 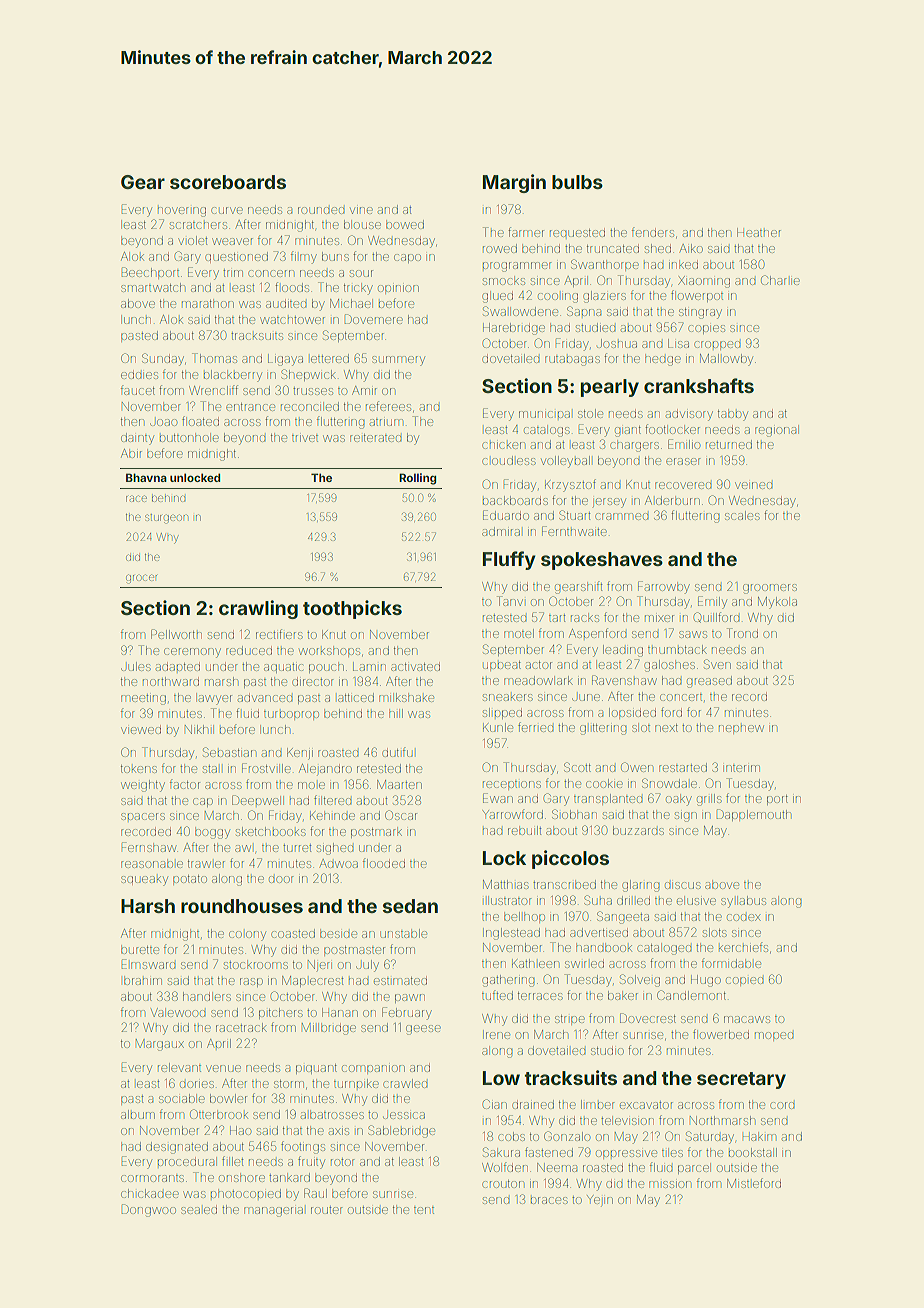 What do you see at coordinates (229, 752) in the page?
I see `Sebastian` at bounding box center [229, 752].
